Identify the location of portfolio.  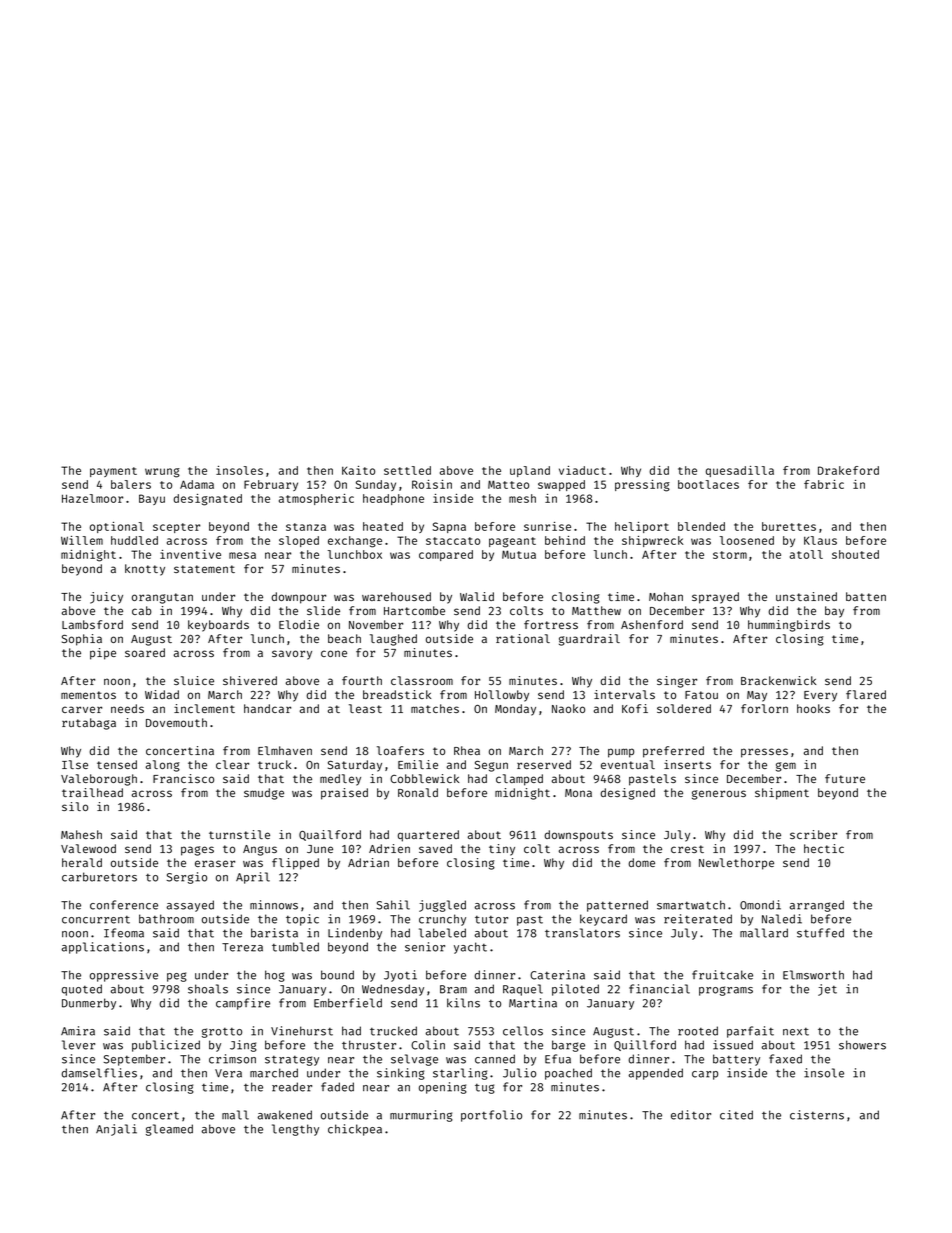
(491, 1116).
